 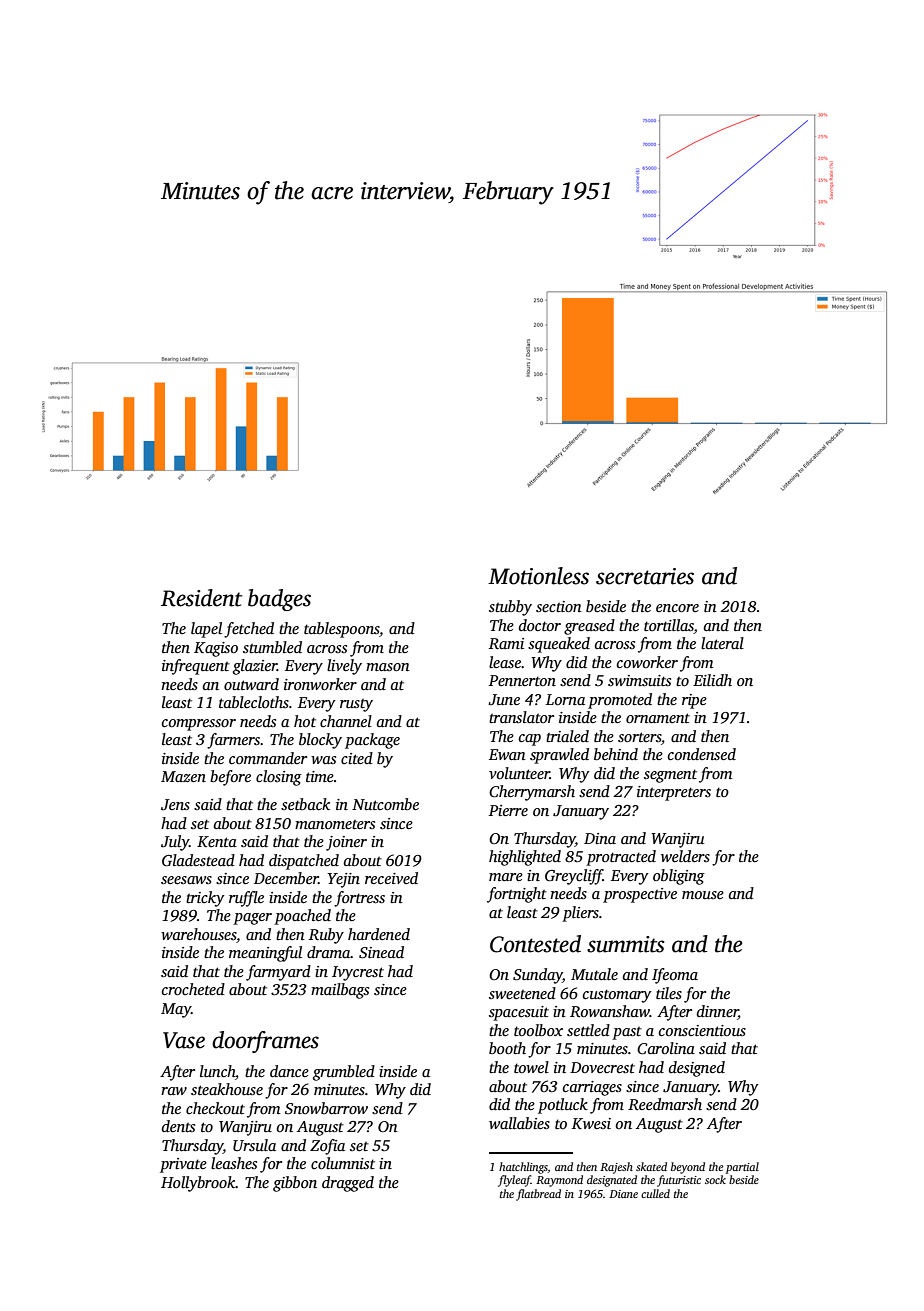 I want to click on lapel, so click(x=206, y=630).
